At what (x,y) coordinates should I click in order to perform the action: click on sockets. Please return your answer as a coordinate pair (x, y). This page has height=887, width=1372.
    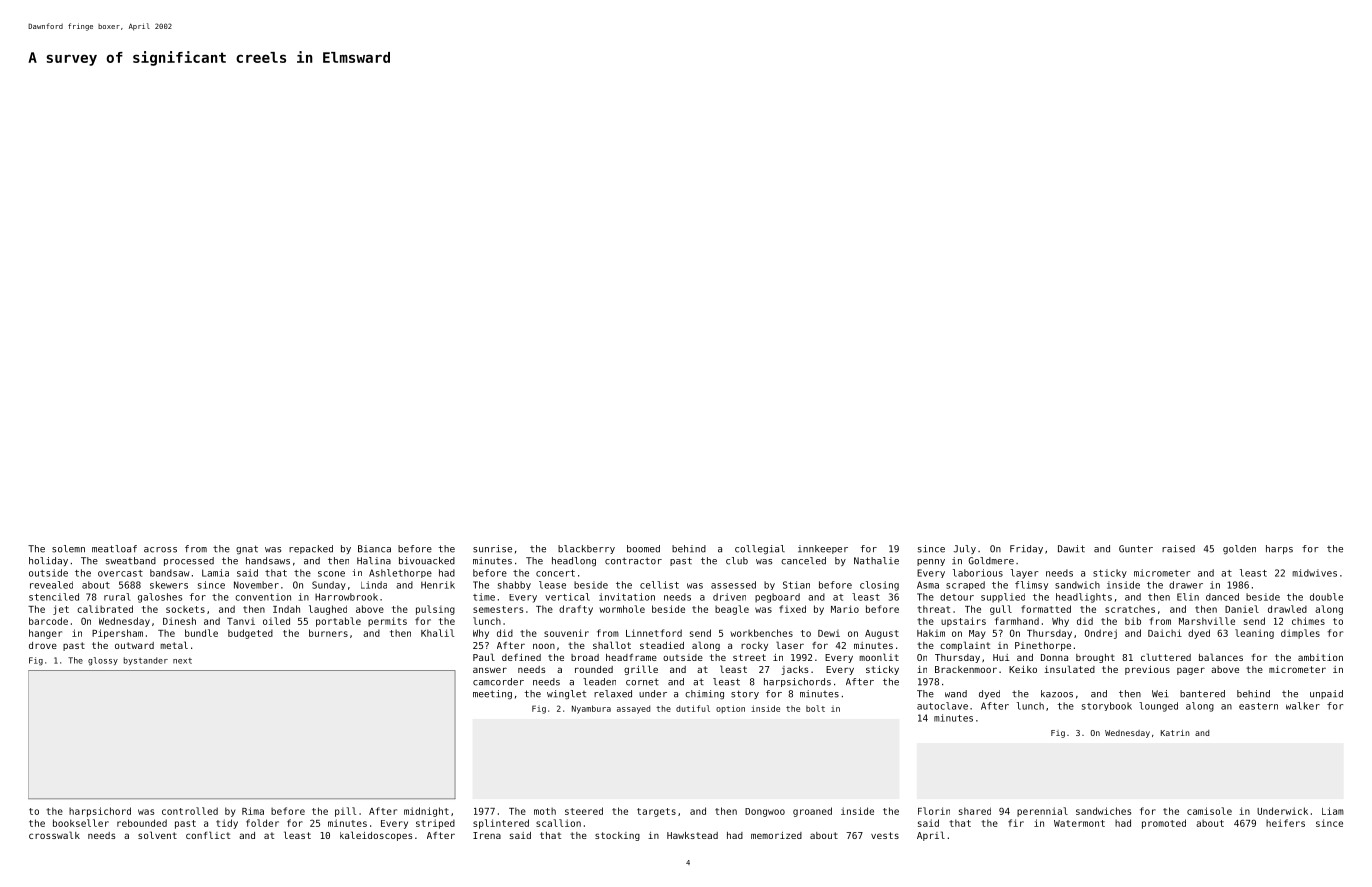
    Looking at the image, I should click on (185, 609).
